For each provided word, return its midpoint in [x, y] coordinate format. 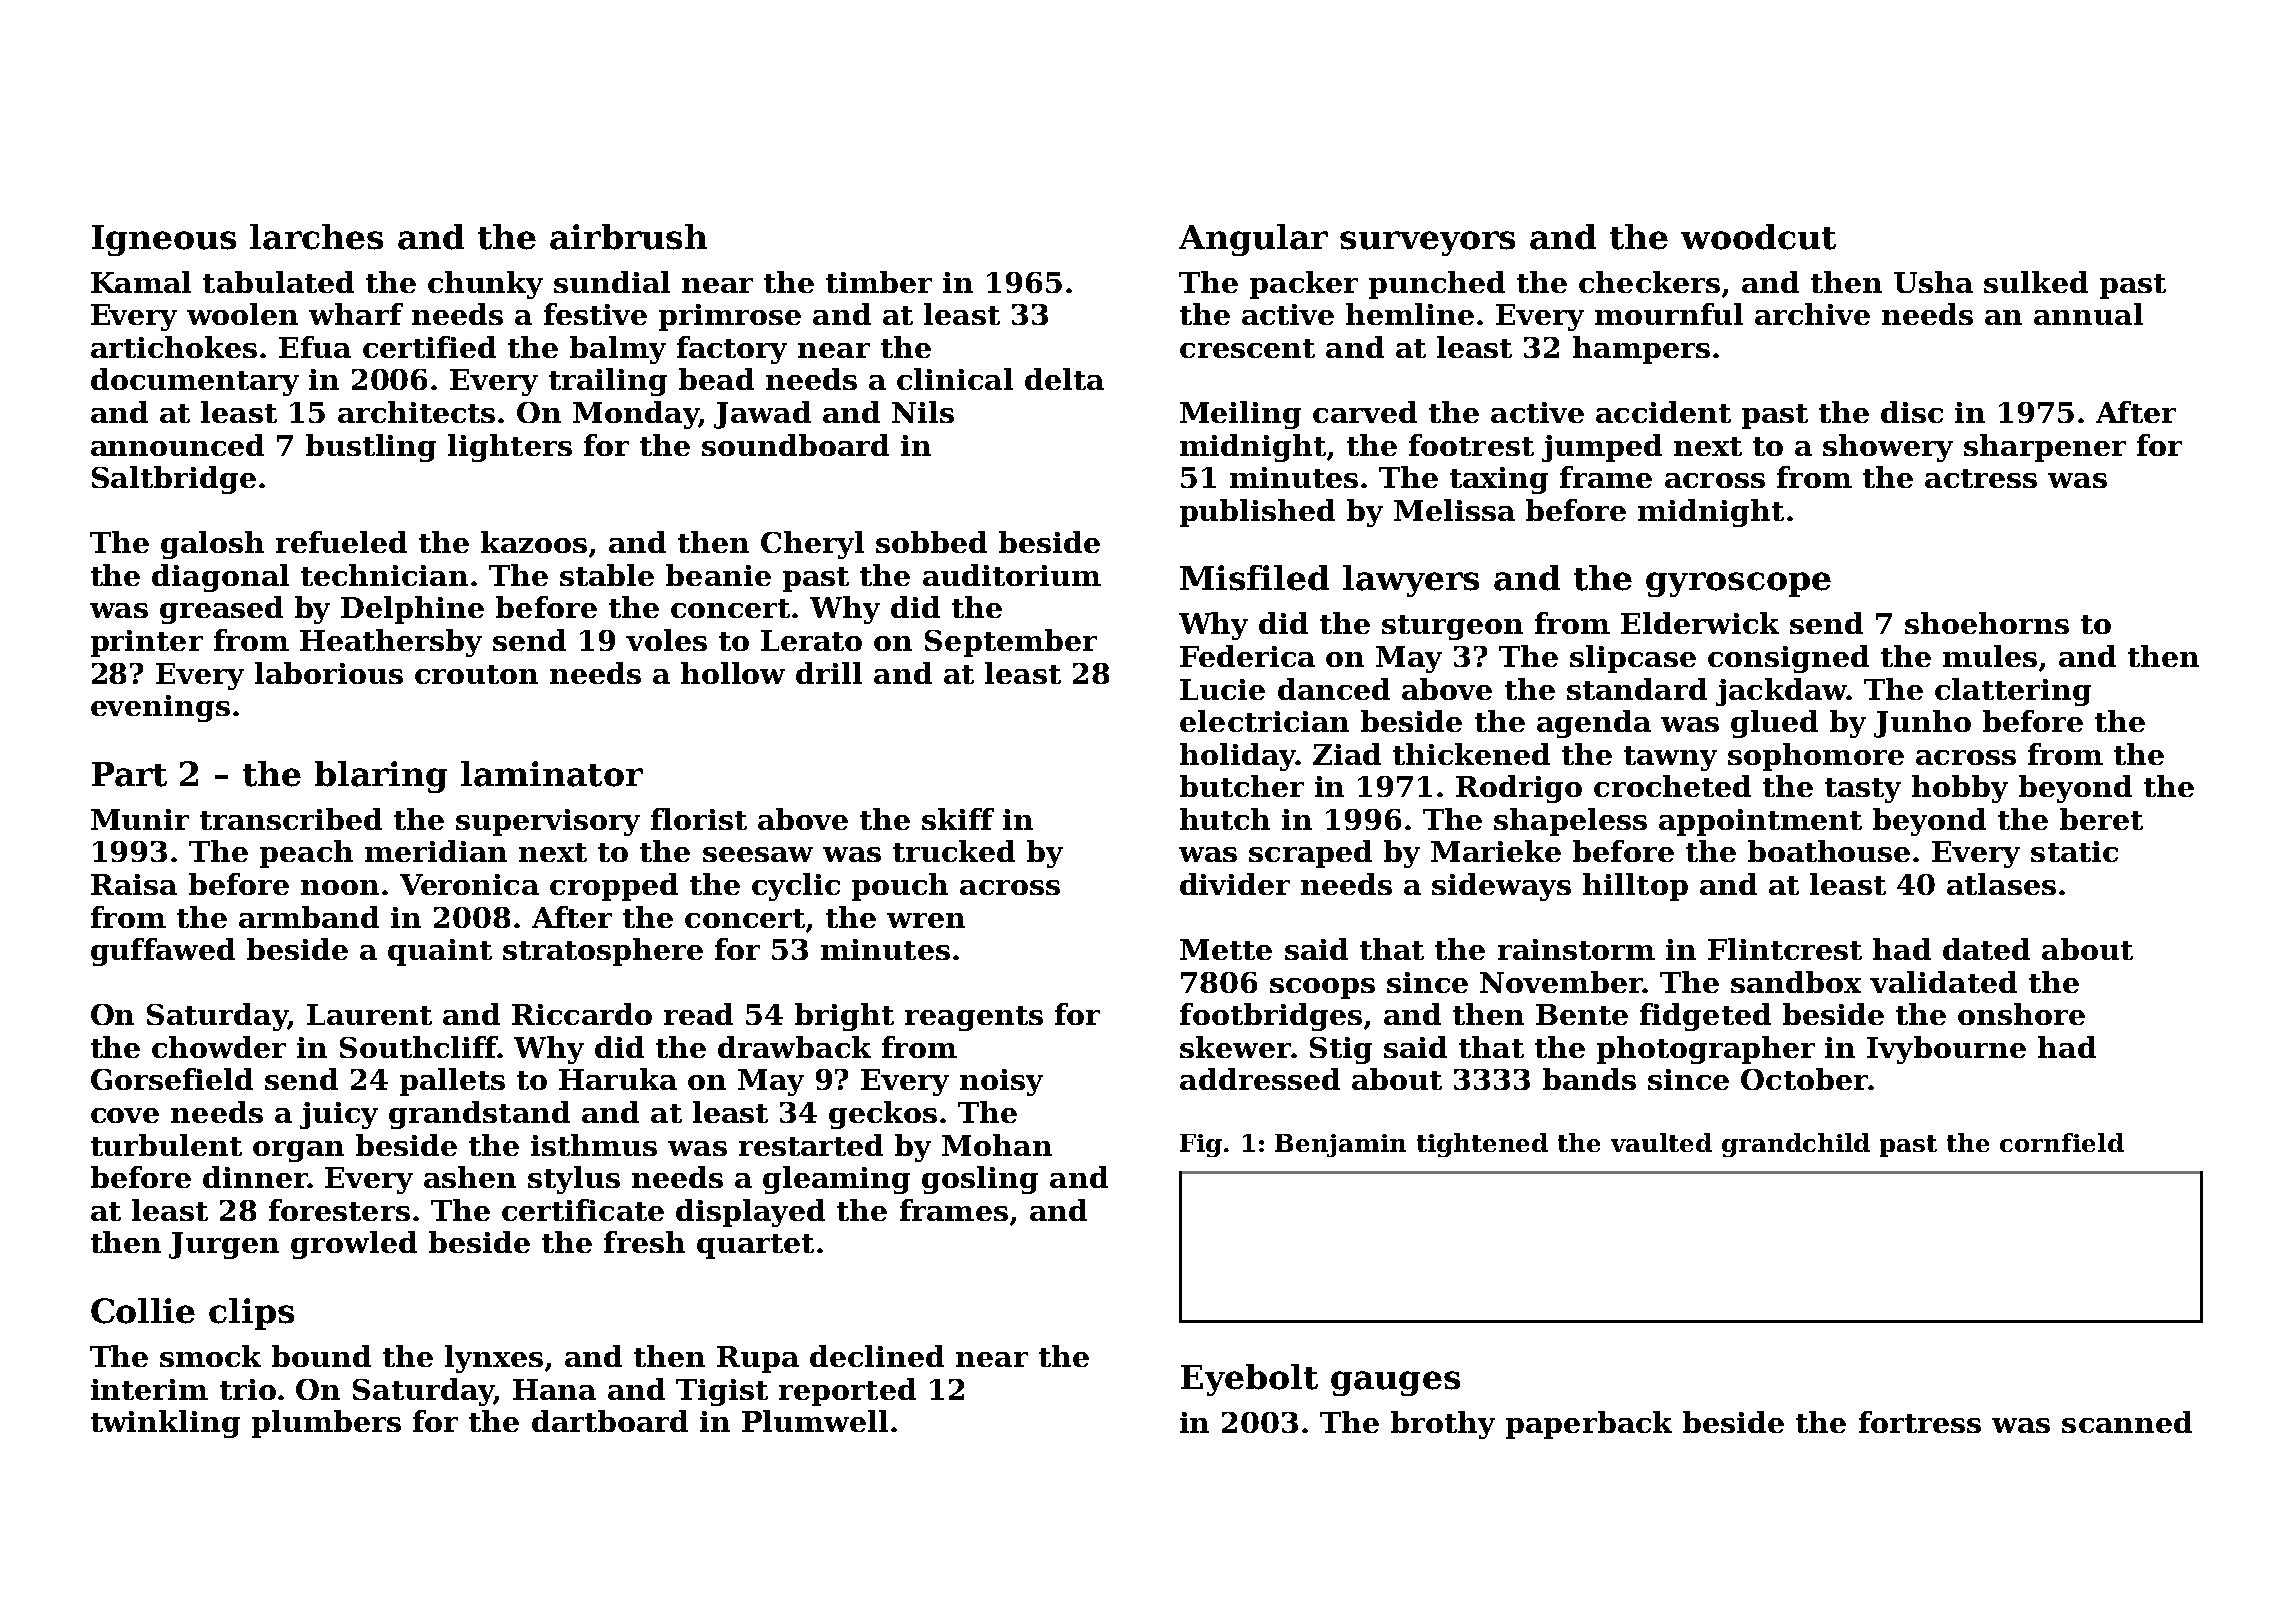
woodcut [1758, 237]
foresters [339, 1210]
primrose [730, 317]
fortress [1920, 1422]
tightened [1482, 1145]
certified [429, 347]
